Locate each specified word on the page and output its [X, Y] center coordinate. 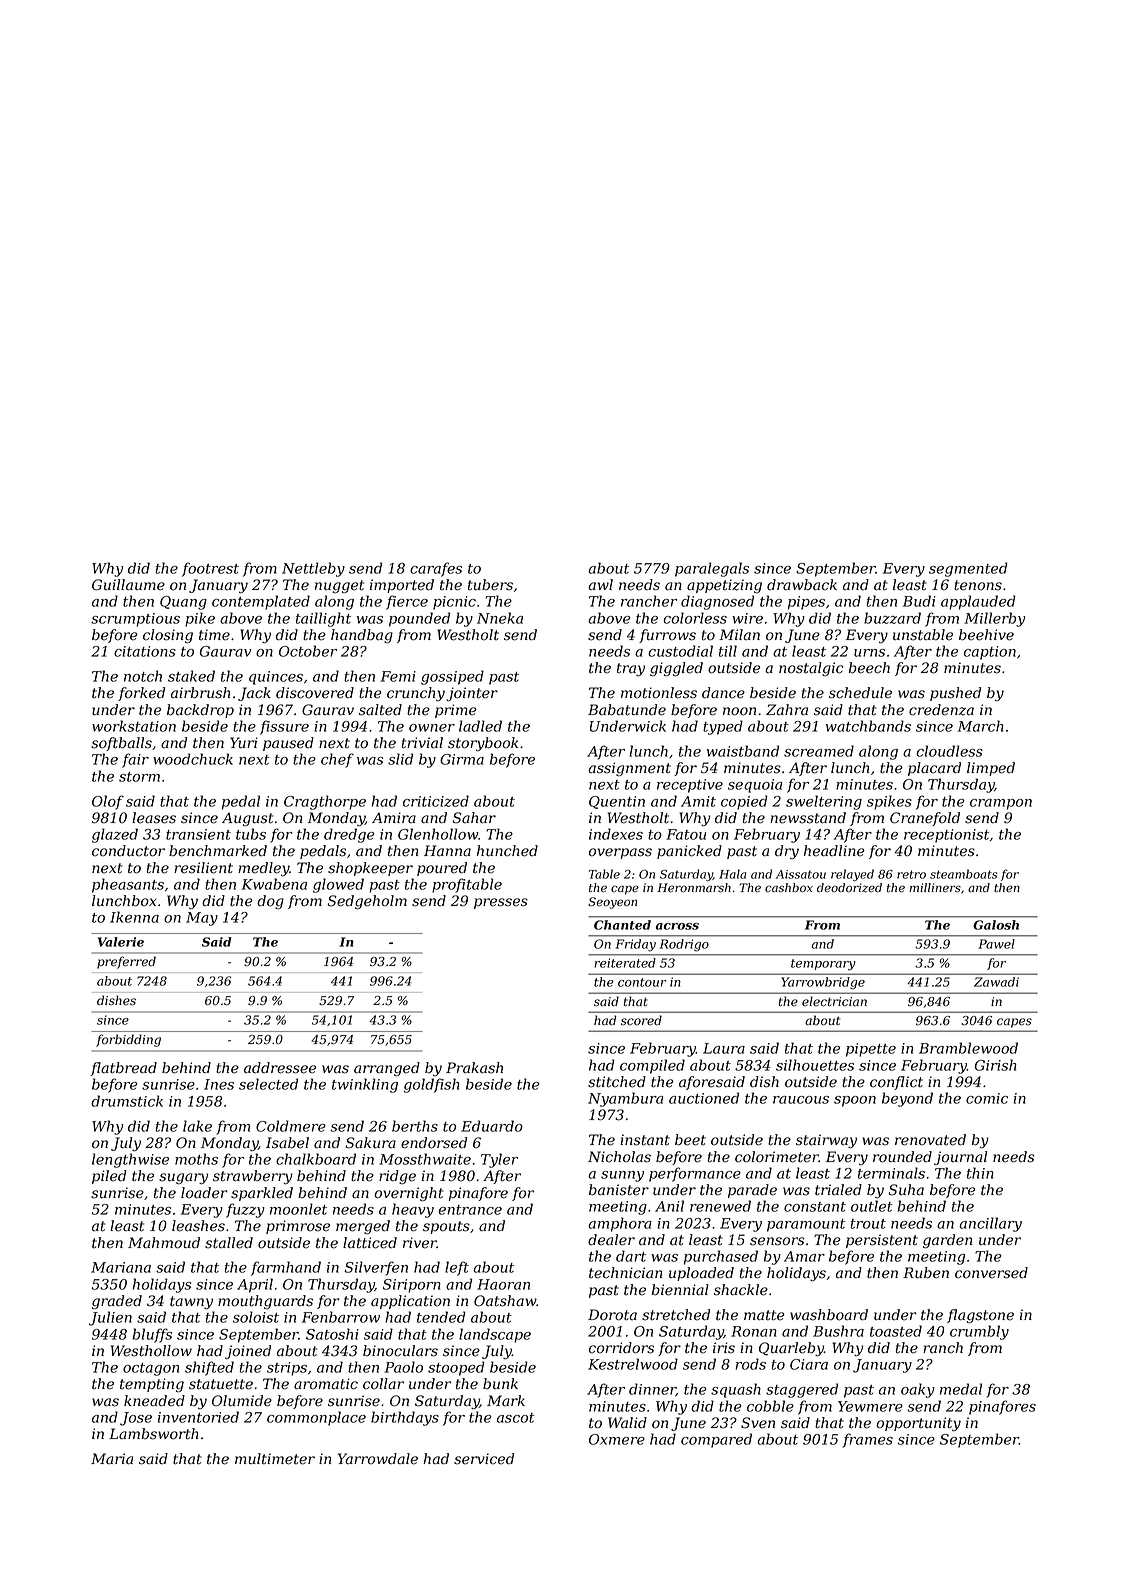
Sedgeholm [367, 902]
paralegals [712, 569]
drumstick [127, 1101]
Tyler [499, 1160]
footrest [210, 569]
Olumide [242, 1401]
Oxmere [617, 1439]
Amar [804, 1256]
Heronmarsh [694, 888]
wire [747, 618]
